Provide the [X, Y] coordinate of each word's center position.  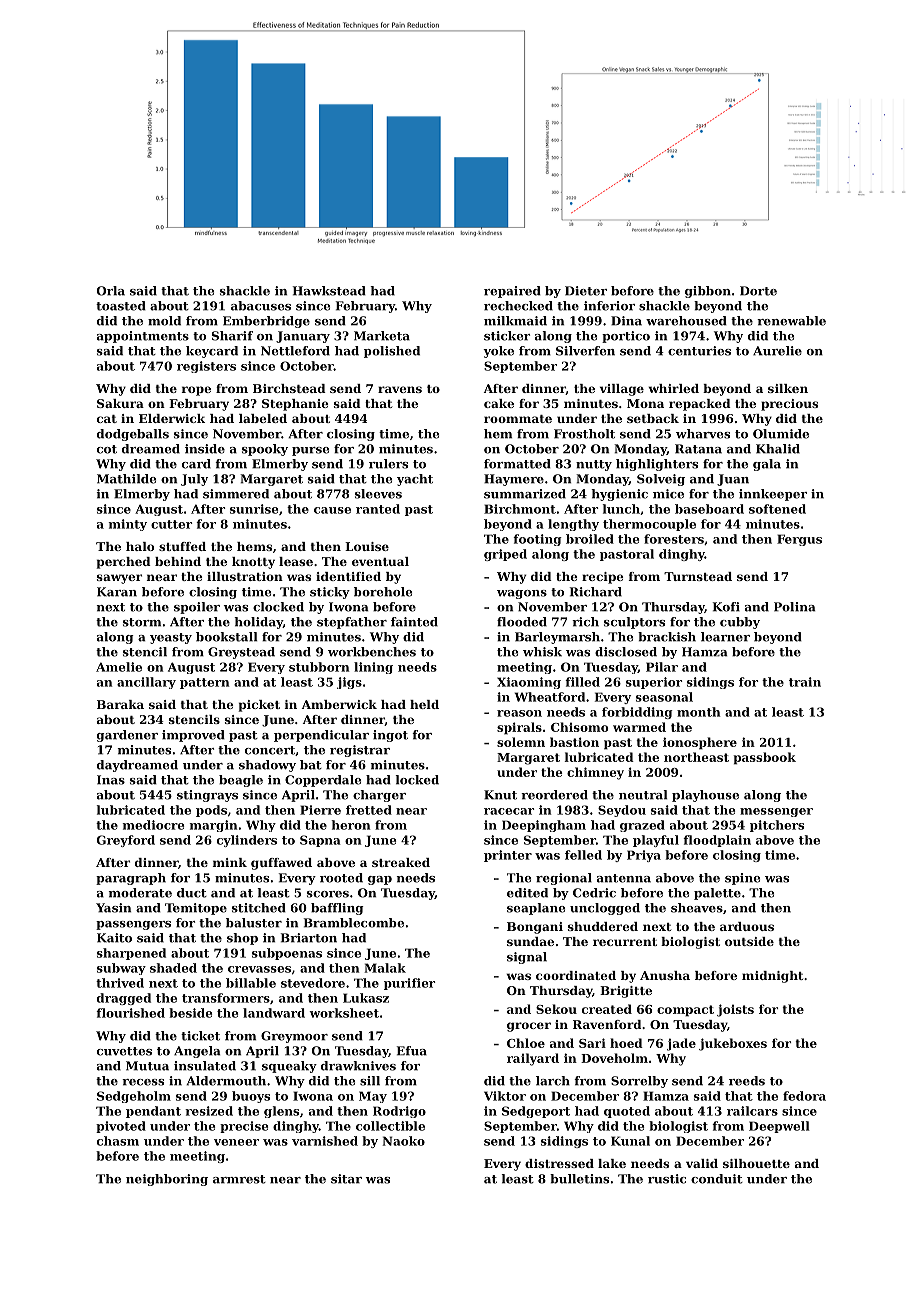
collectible [390, 1126]
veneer [236, 1142]
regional [564, 879]
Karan [117, 592]
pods [211, 811]
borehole [383, 592]
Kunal [630, 1141]
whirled [673, 388]
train [805, 682]
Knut [500, 795]
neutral [643, 795]
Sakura [120, 403]
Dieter [586, 291]
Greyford [126, 841]
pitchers [777, 826]
